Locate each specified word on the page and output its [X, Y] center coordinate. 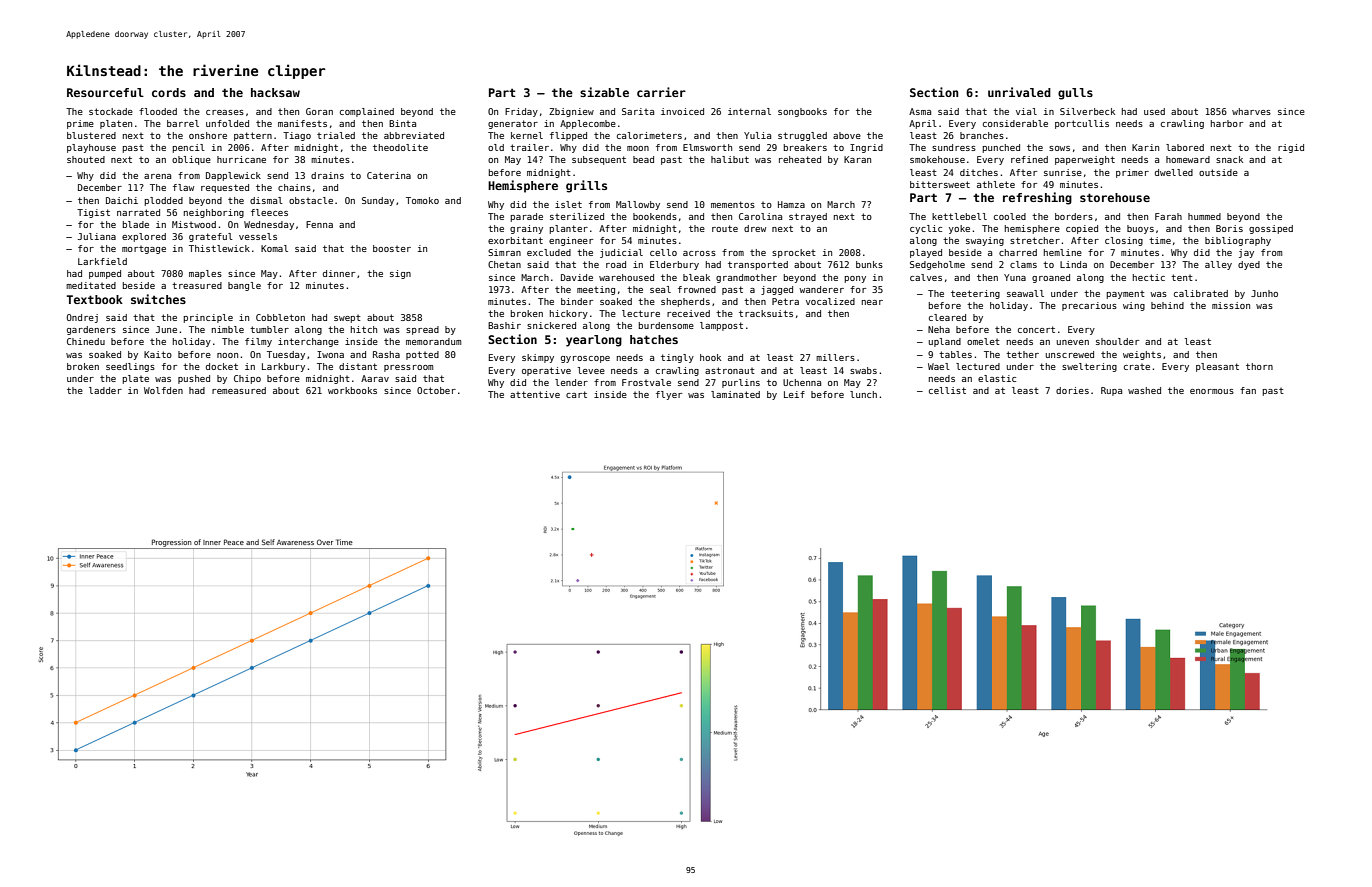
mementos [733, 204]
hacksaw [275, 92]
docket [222, 366]
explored [144, 237]
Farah [1168, 216]
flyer [669, 395]
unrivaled [1019, 92]
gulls [1075, 94]
